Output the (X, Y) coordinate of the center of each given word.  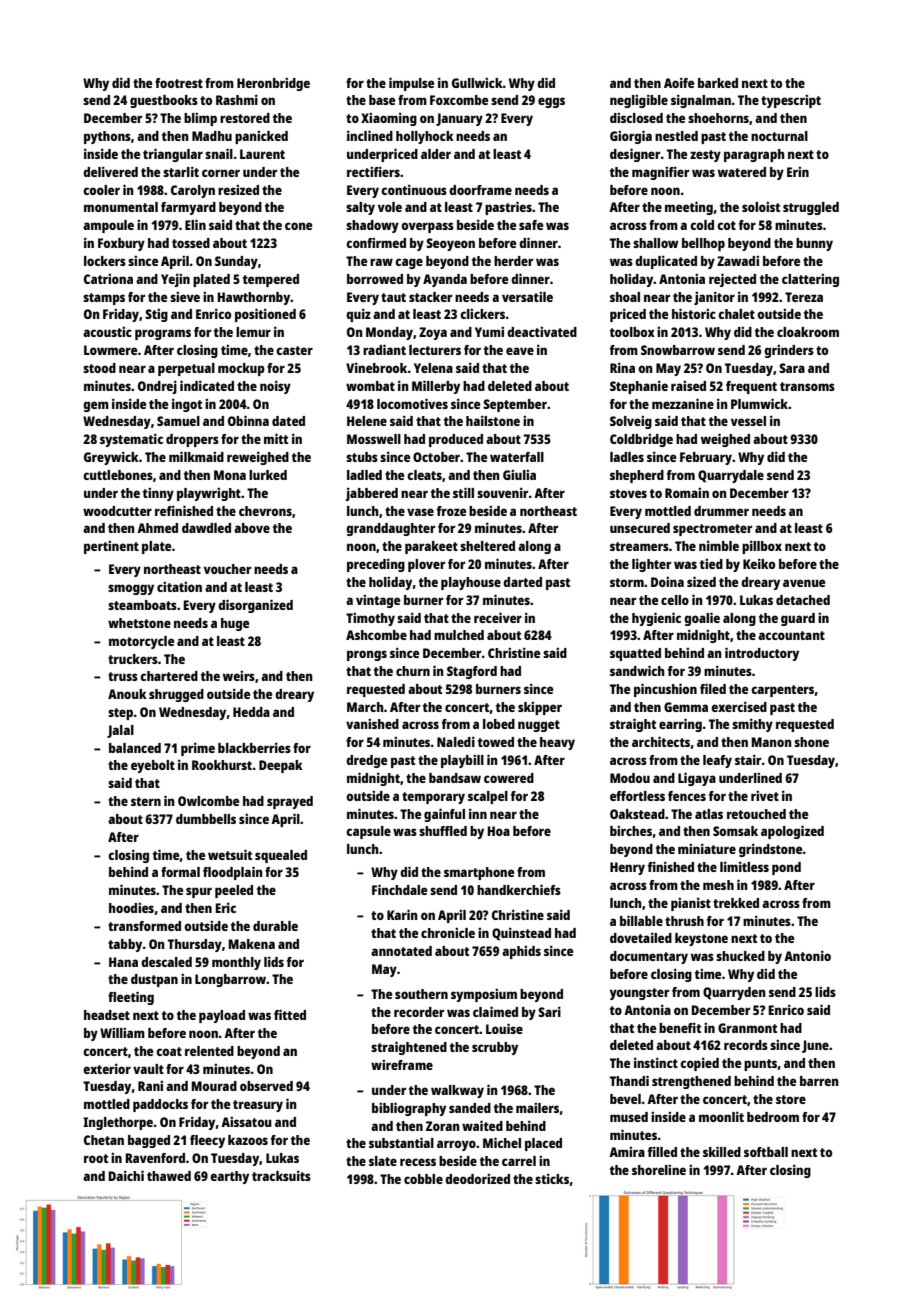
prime (198, 749)
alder (436, 154)
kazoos (248, 1140)
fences (687, 796)
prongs (367, 655)
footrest (179, 83)
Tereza (804, 297)
